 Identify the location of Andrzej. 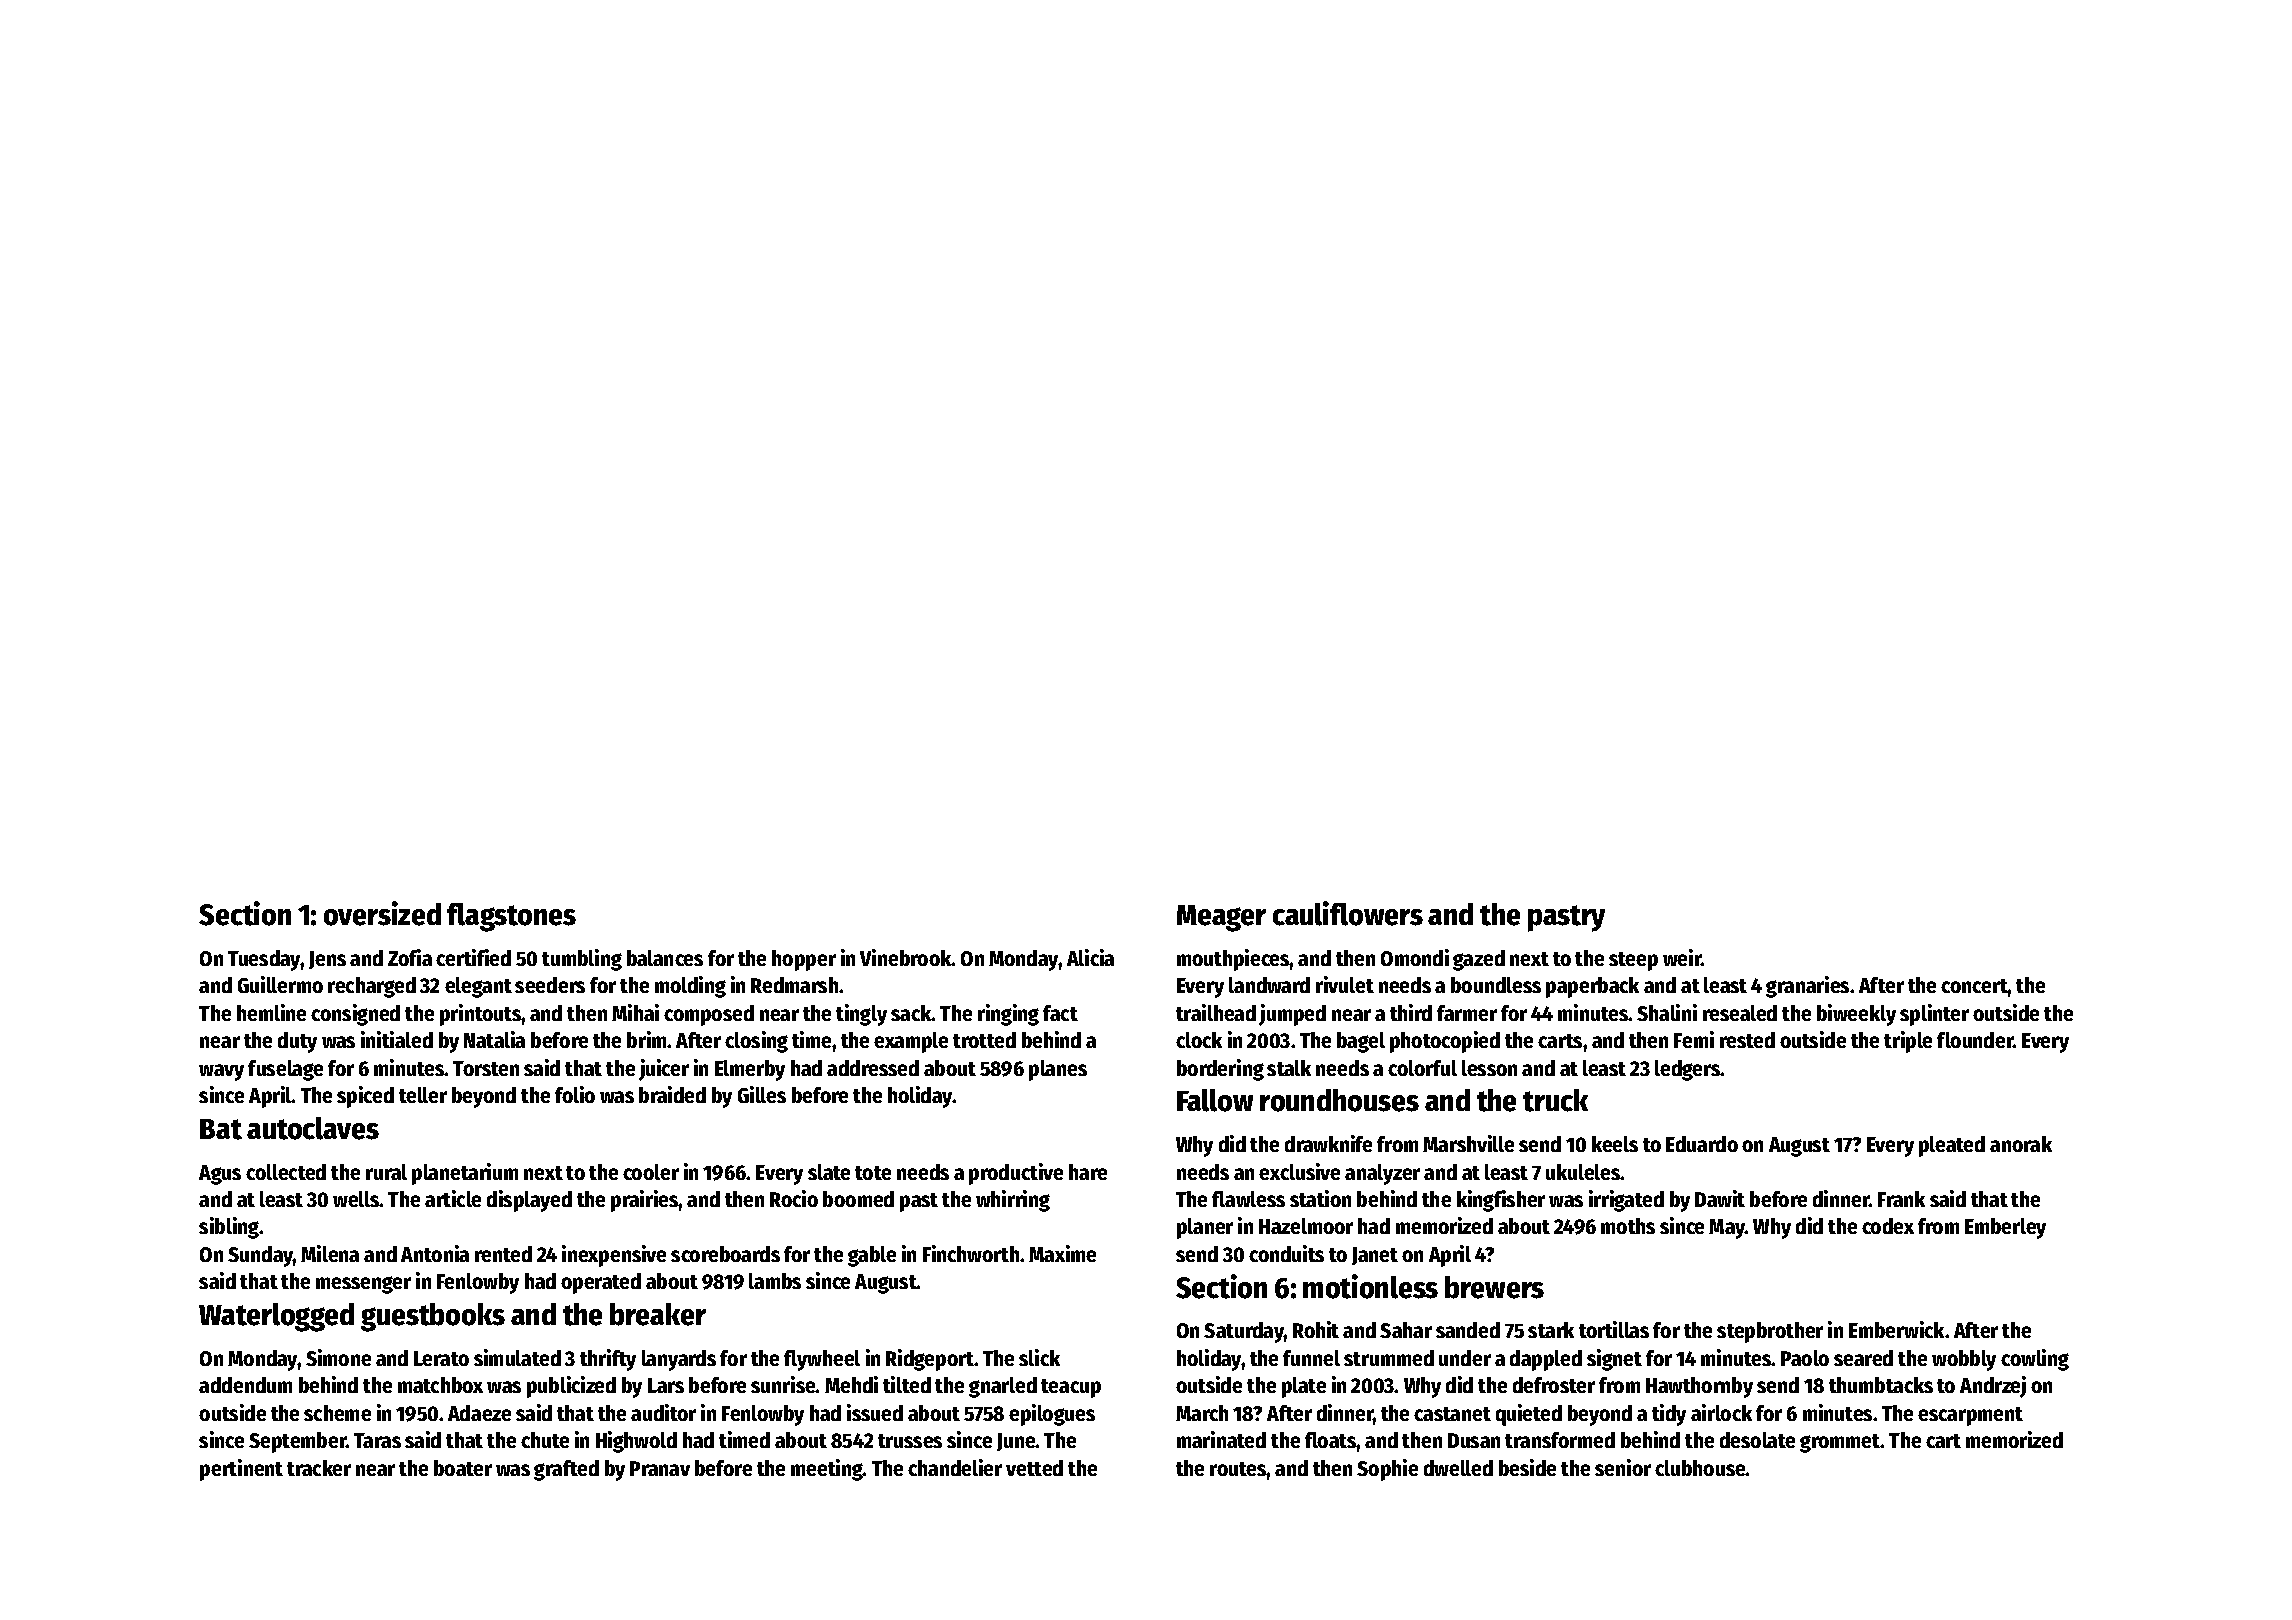
(1993, 1387).
